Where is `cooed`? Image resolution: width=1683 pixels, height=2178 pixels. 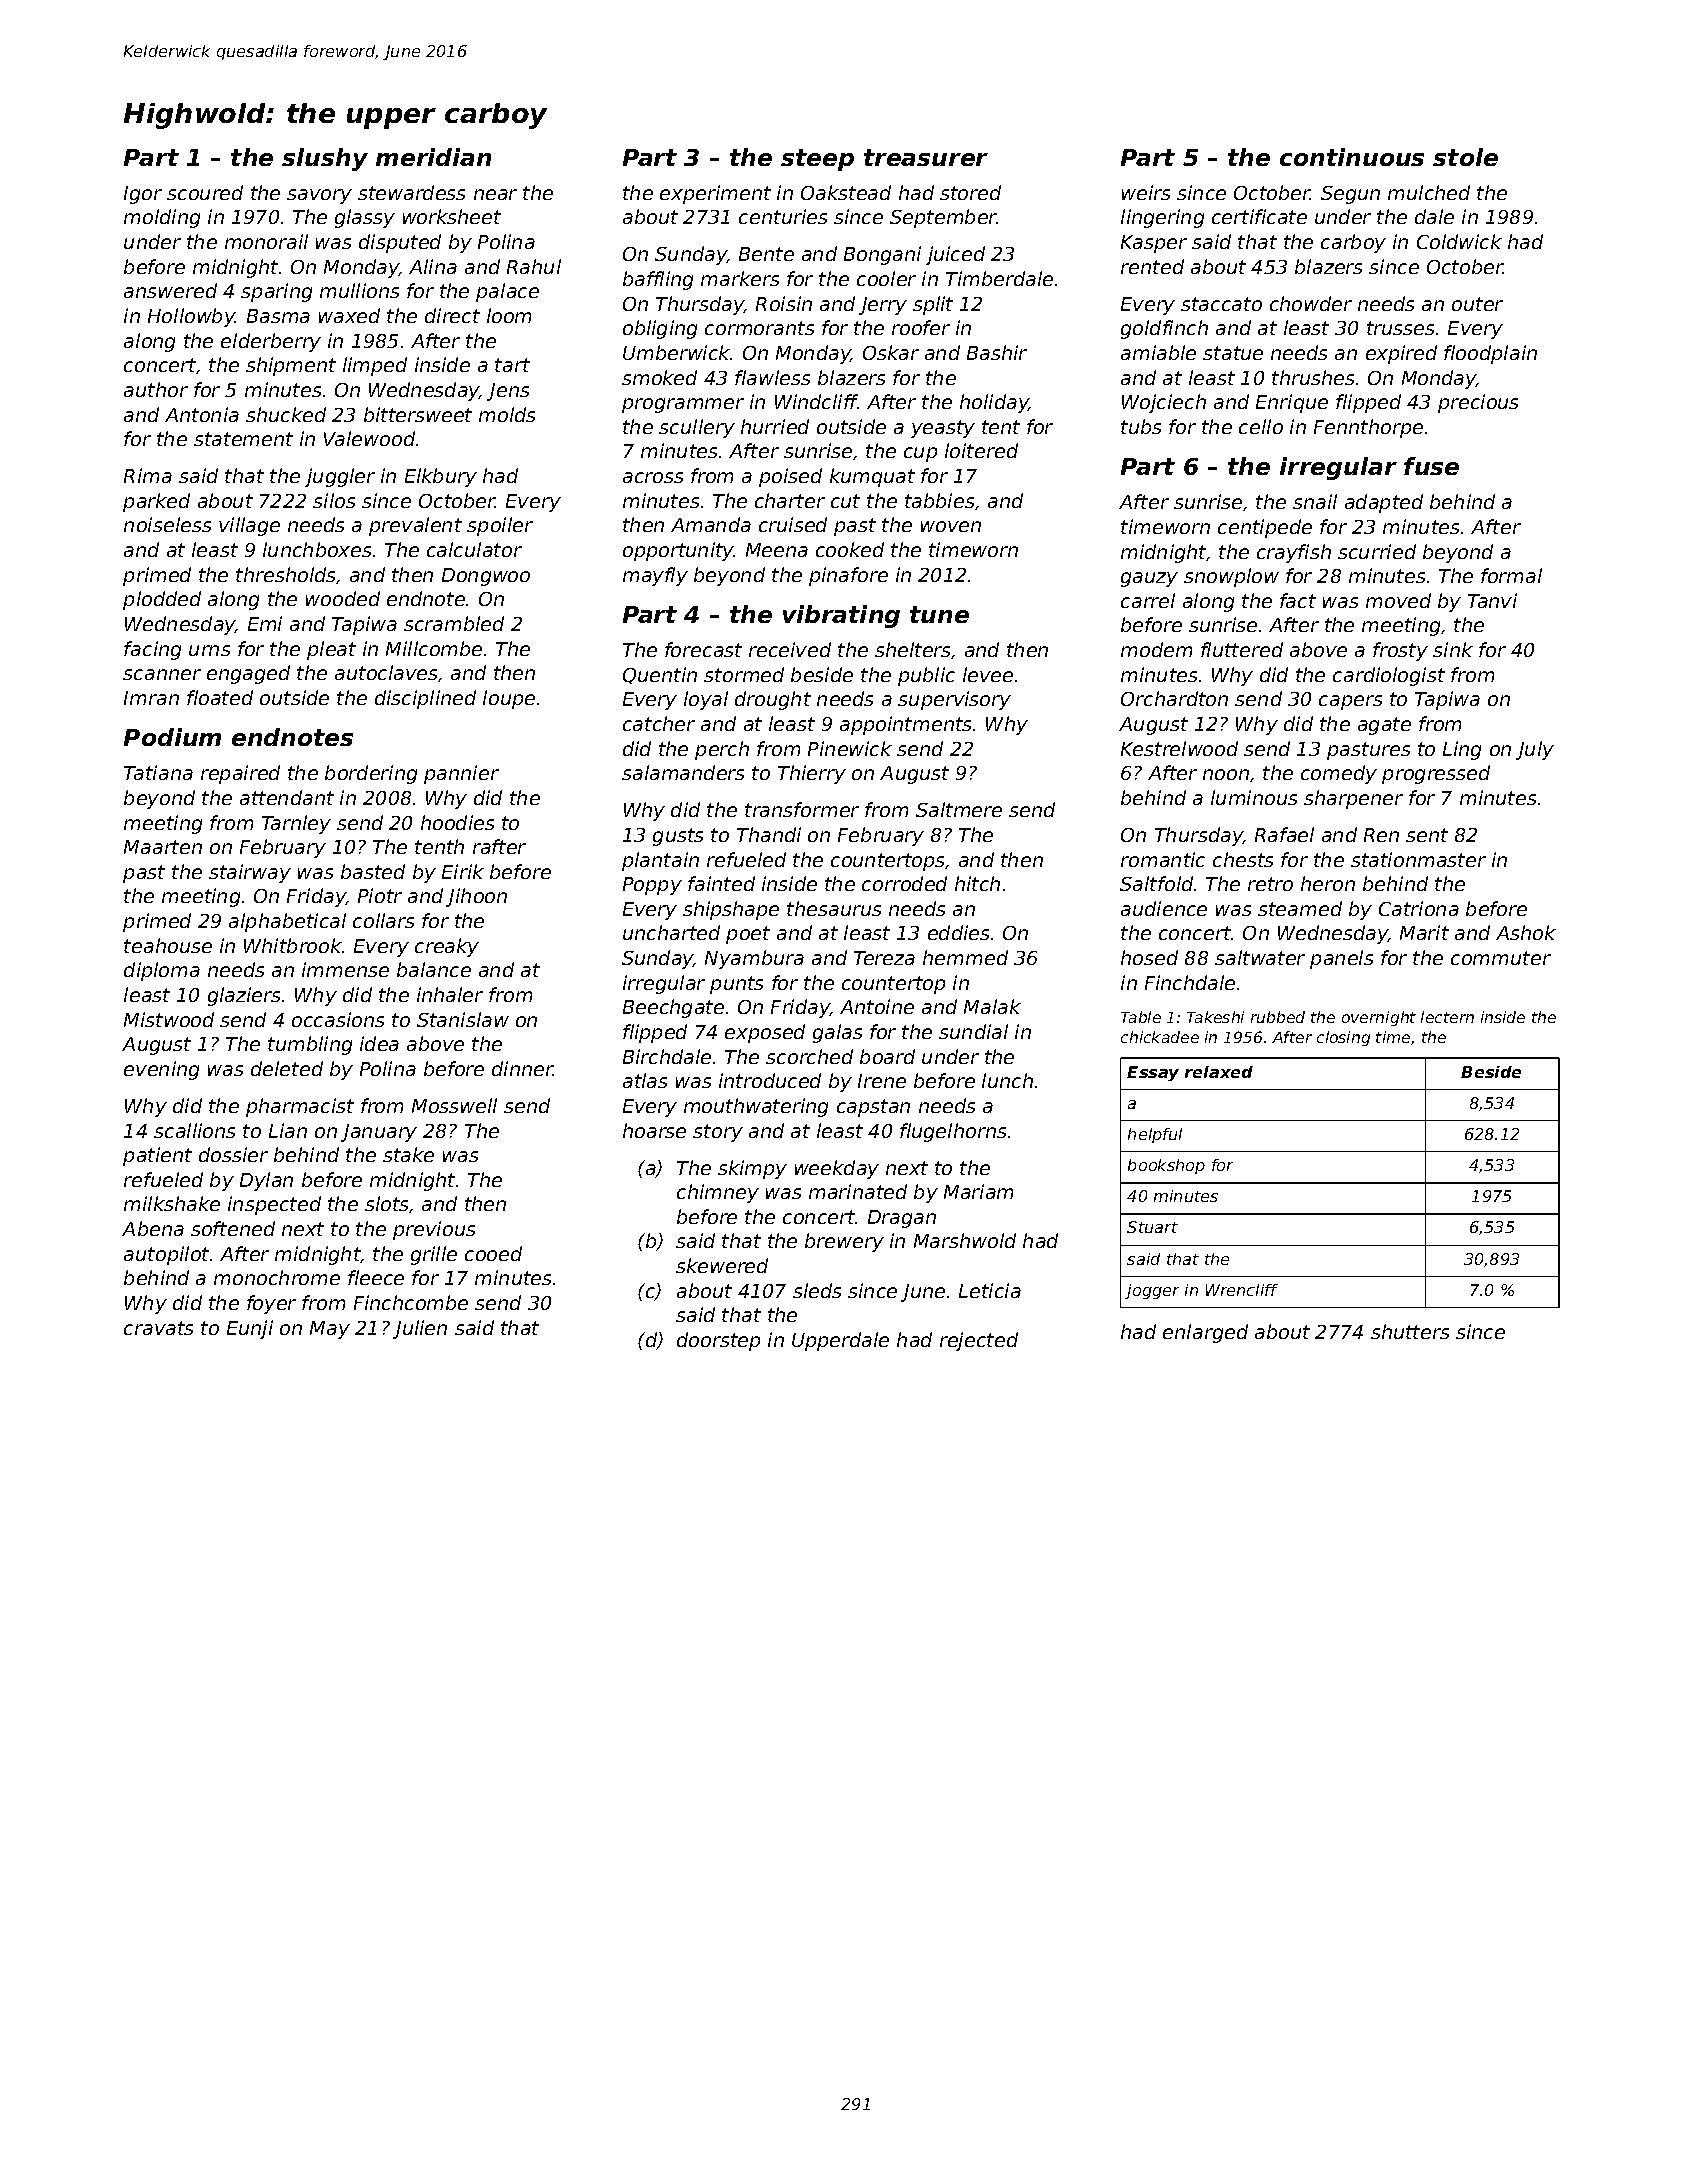 cooed is located at coordinates (493, 1253).
